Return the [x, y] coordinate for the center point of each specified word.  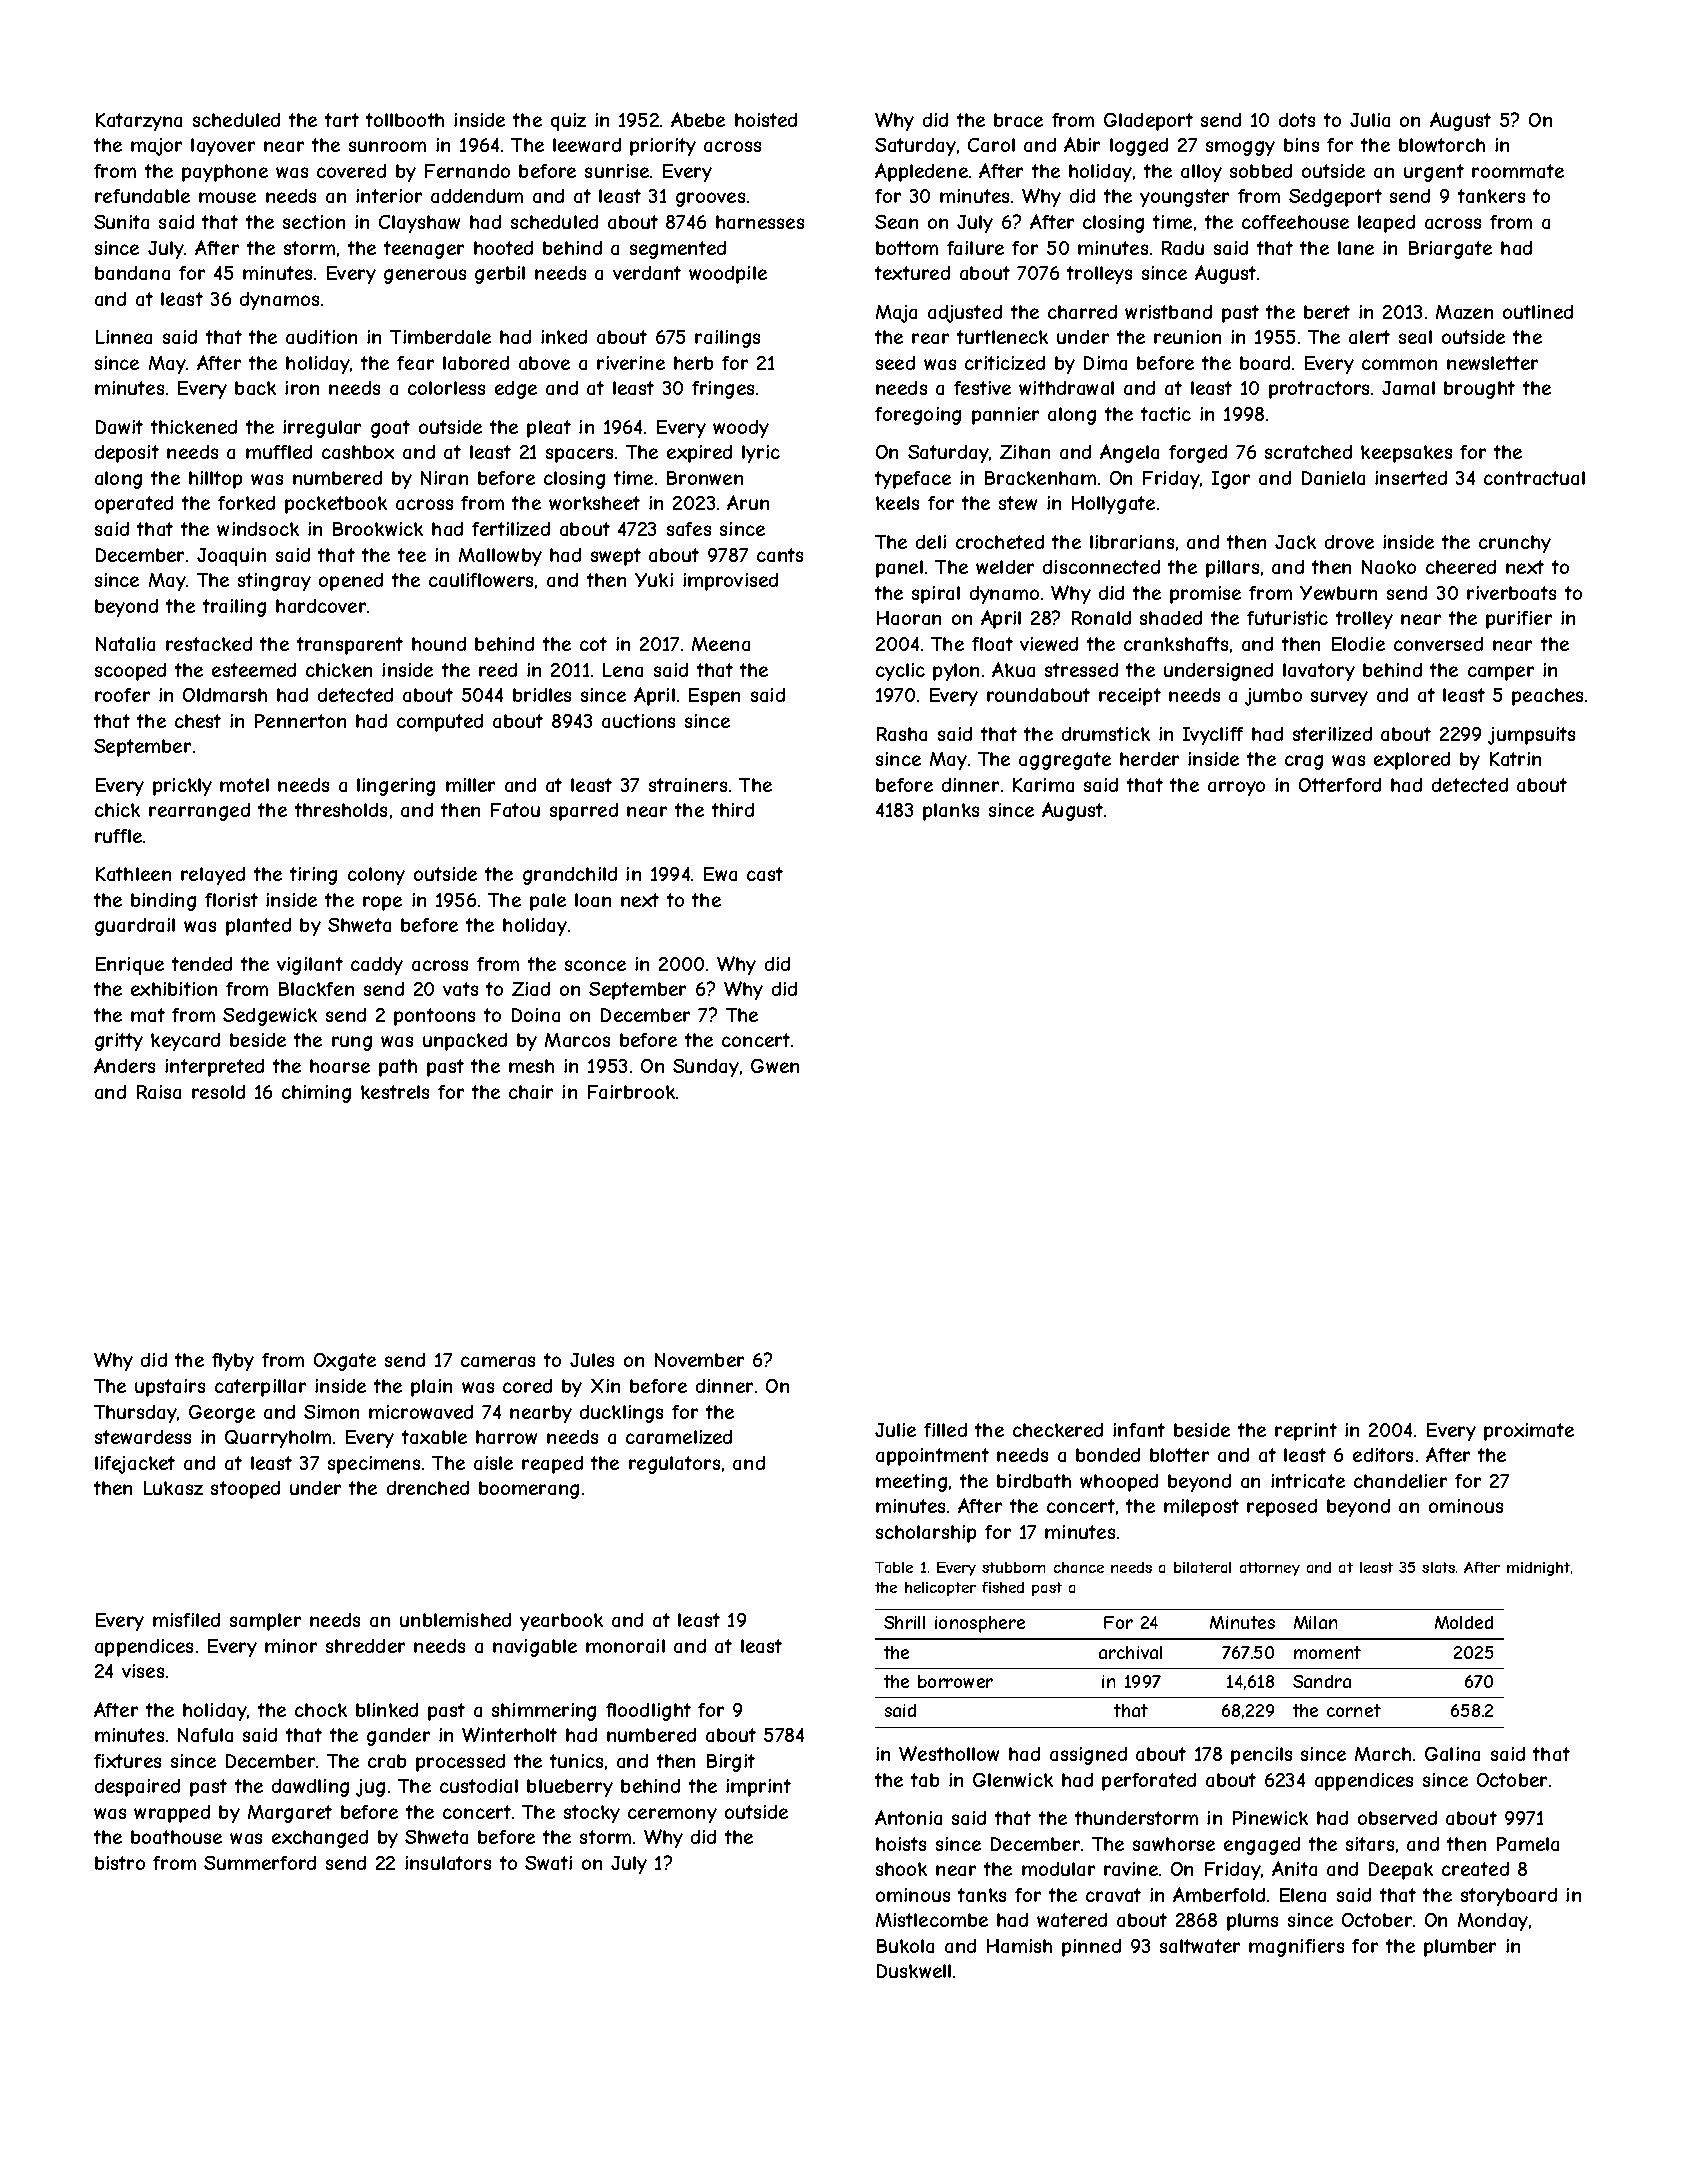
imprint [758, 1788]
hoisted [766, 120]
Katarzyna [139, 122]
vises [143, 1671]
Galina [1452, 1754]
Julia [1370, 120]
